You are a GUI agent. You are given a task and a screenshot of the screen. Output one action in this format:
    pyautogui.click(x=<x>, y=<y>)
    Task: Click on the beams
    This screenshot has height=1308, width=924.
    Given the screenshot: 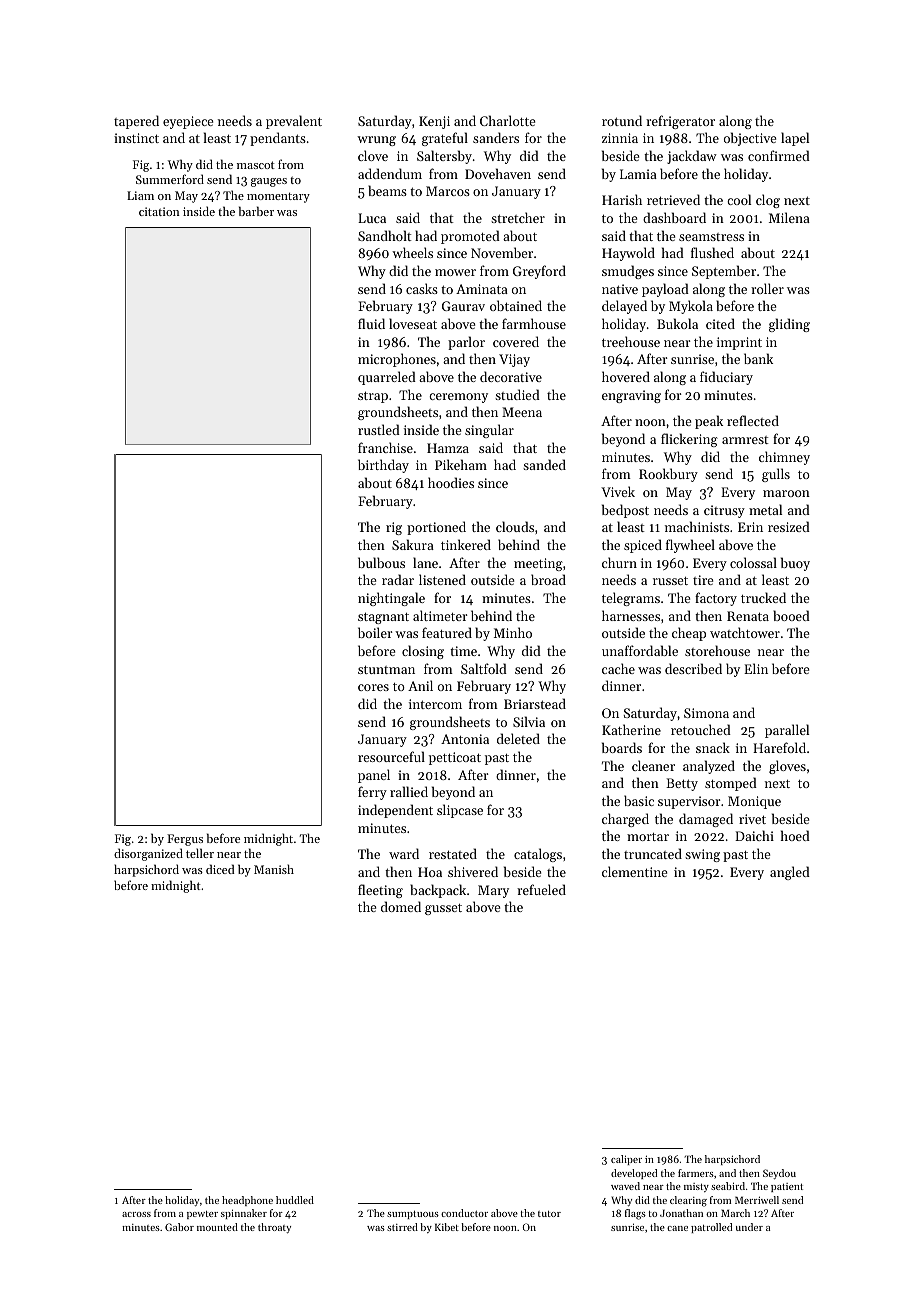 What is the action you would take?
    pyautogui.click(x=387, y=190)
